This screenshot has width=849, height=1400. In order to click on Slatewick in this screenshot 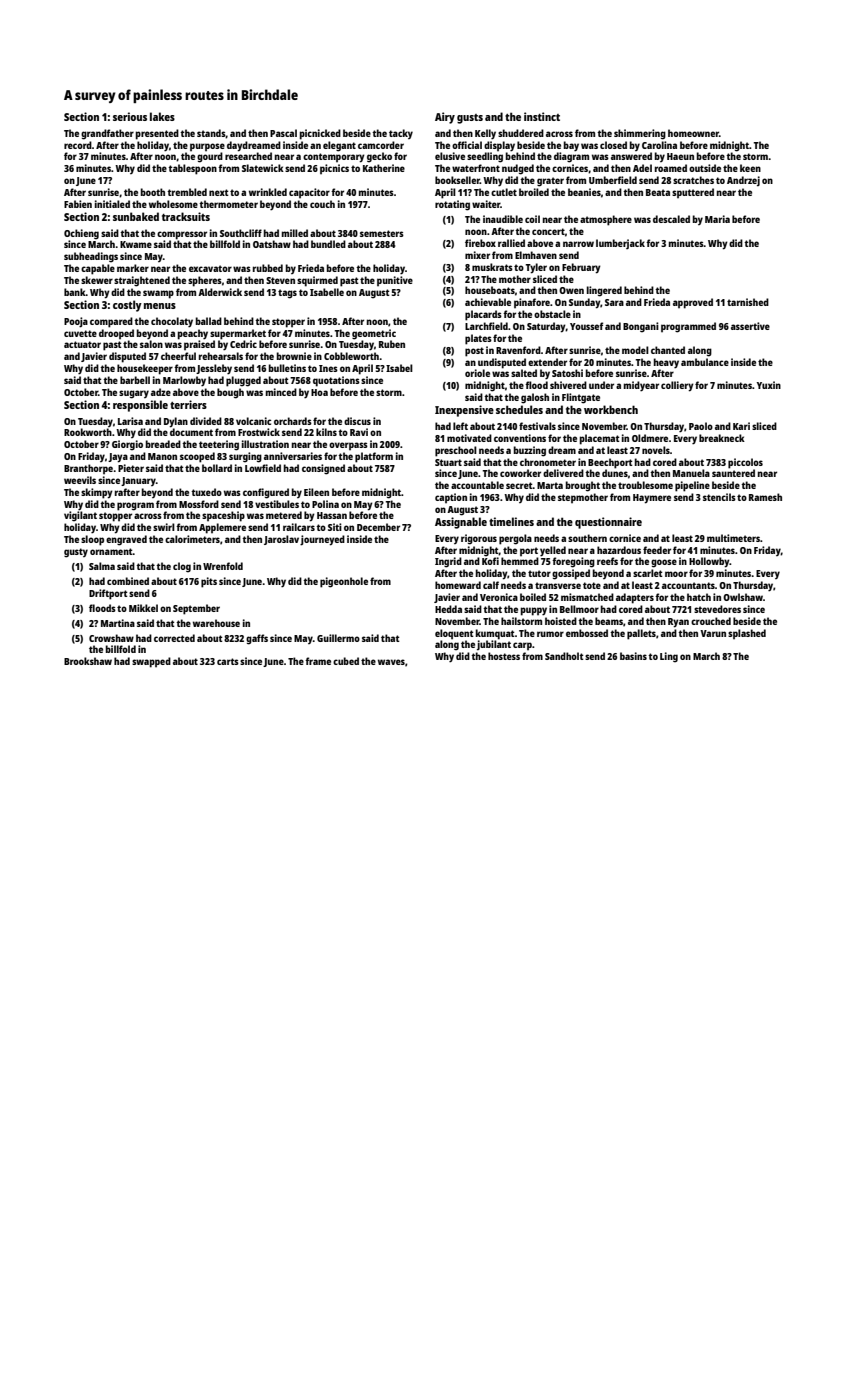, I will do `click(263, 168)`.
